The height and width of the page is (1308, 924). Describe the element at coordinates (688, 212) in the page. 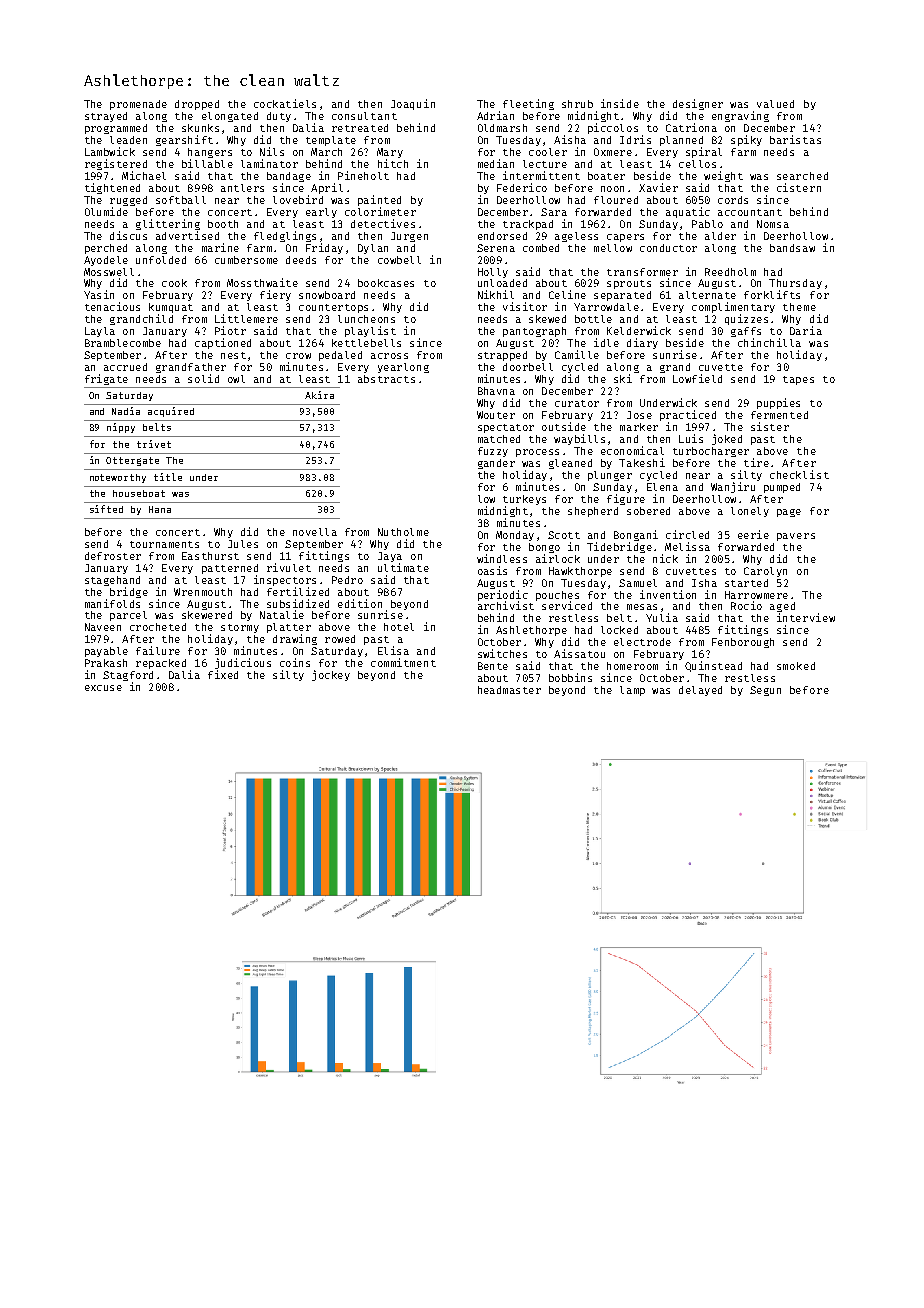

I see `aquatic` at that location.
